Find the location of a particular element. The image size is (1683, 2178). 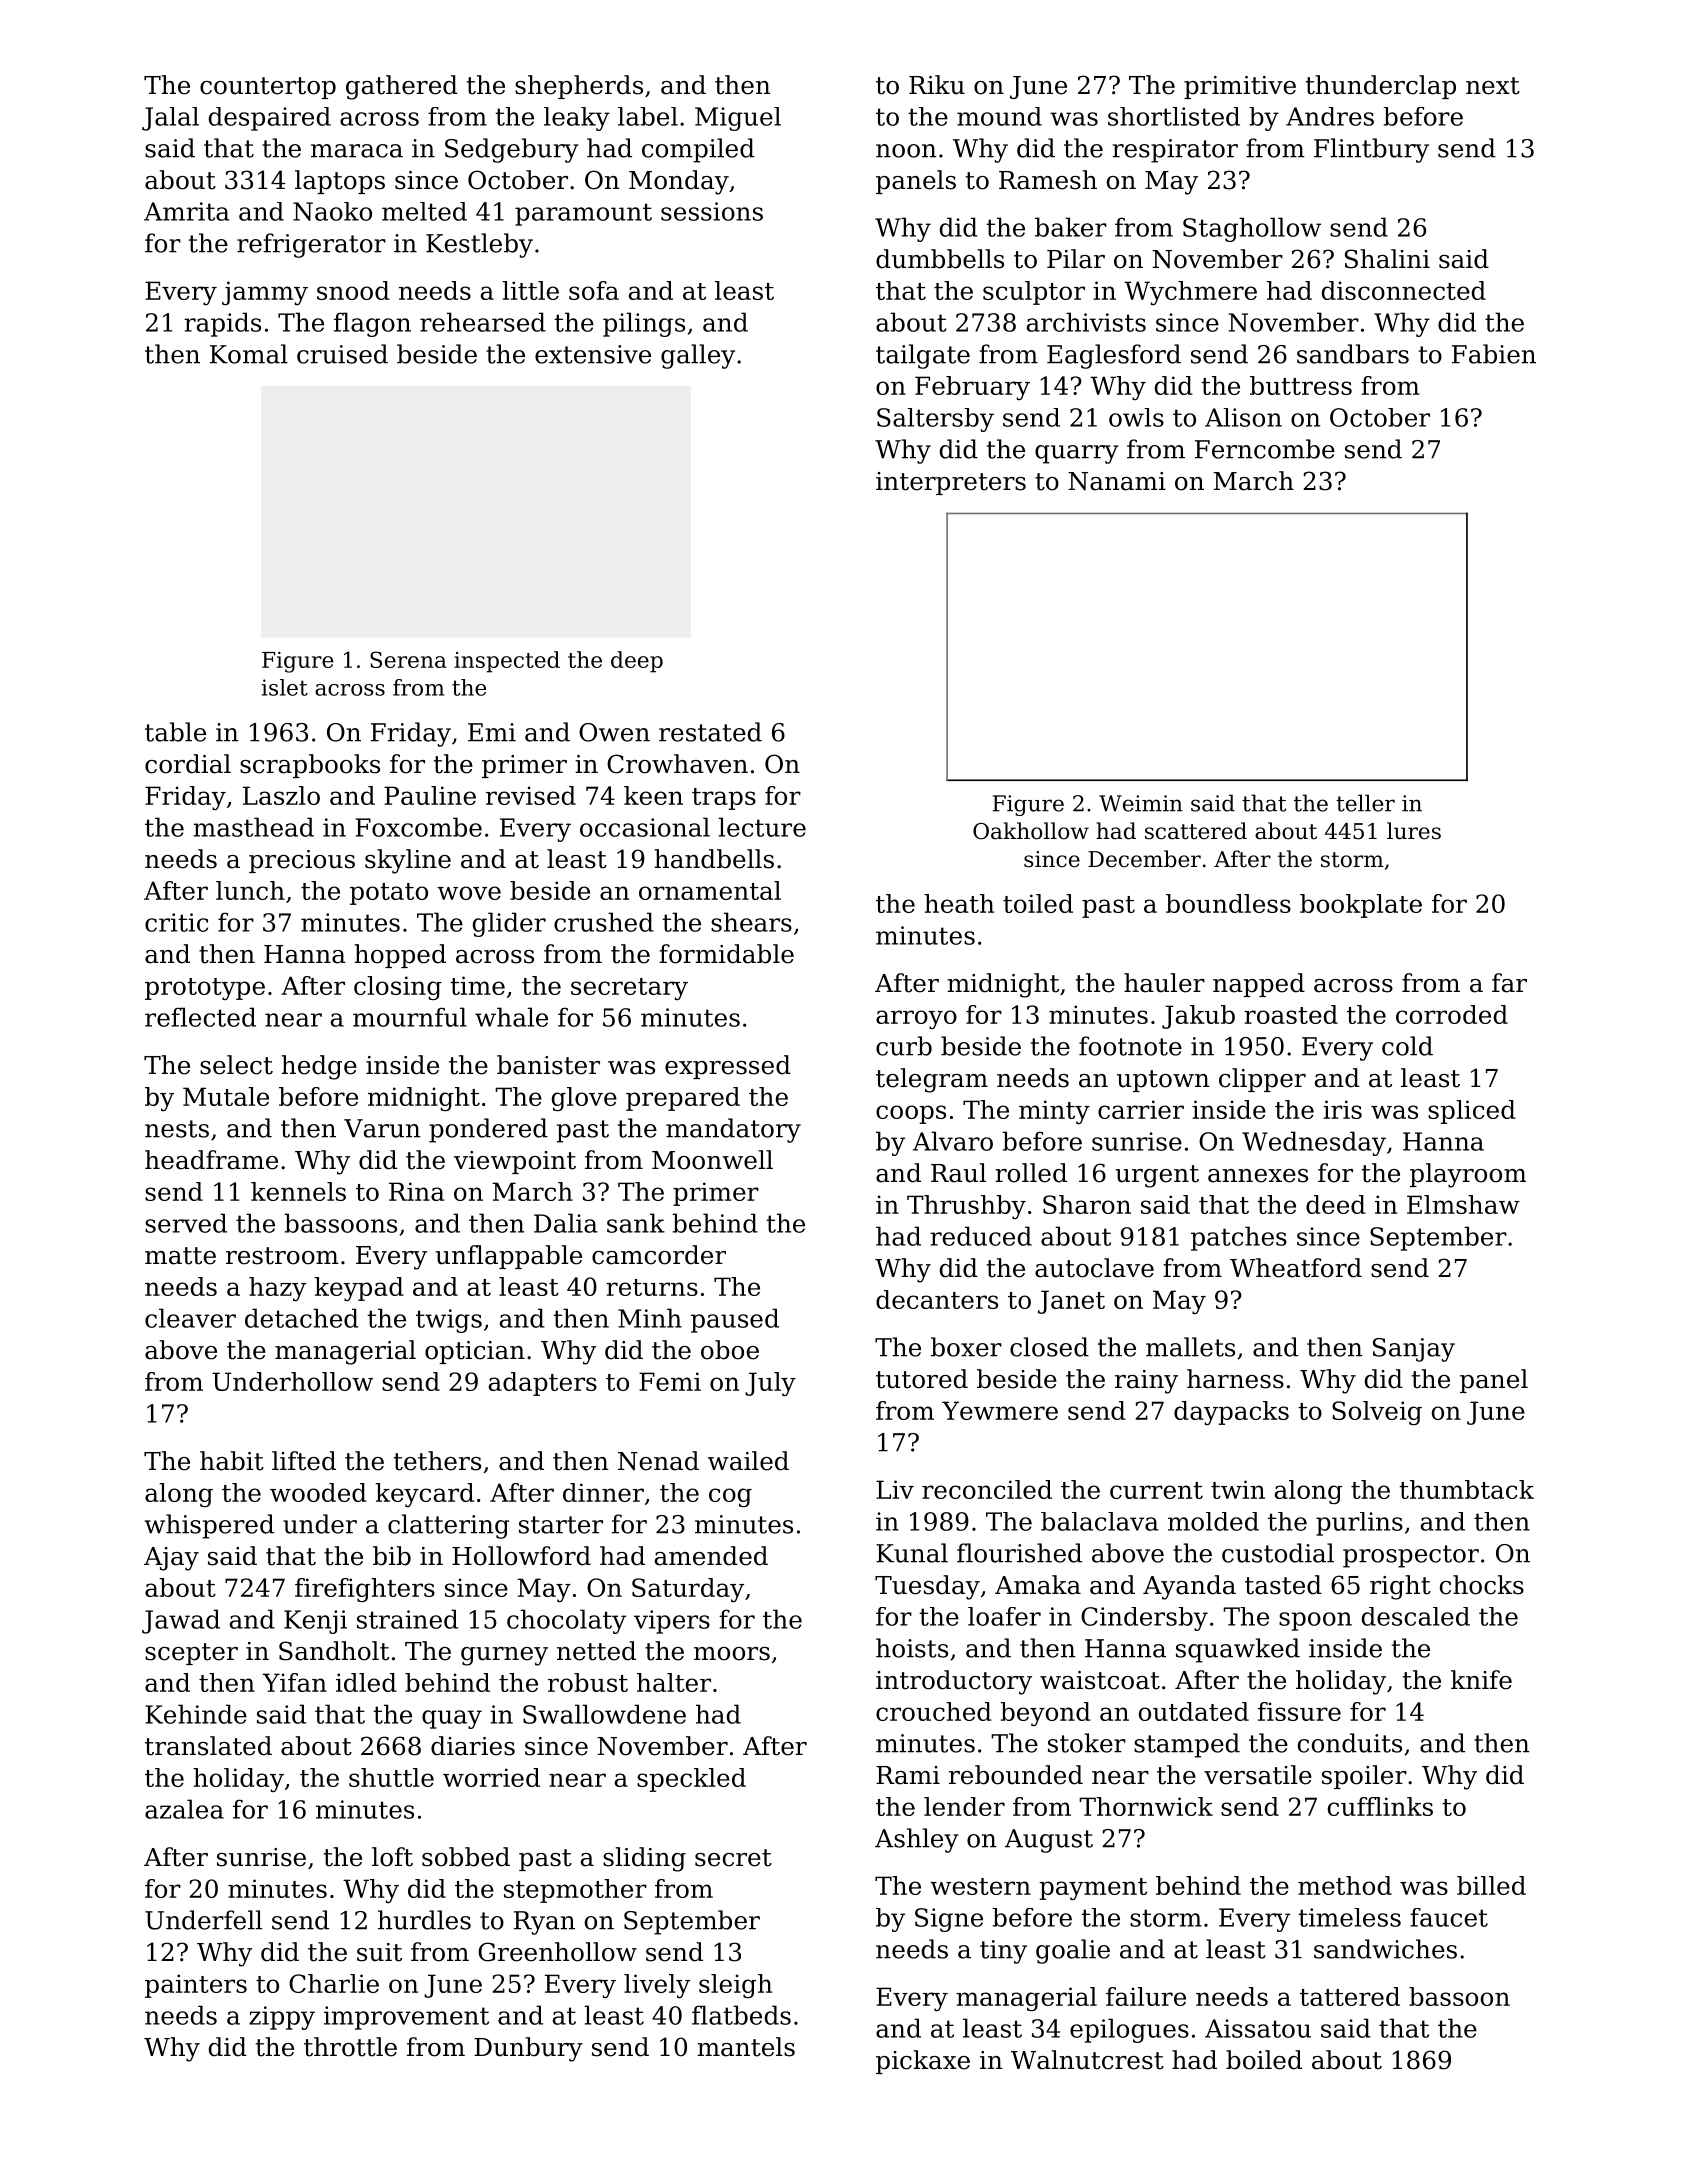

Miguel is located at coordinates (738, 119).
